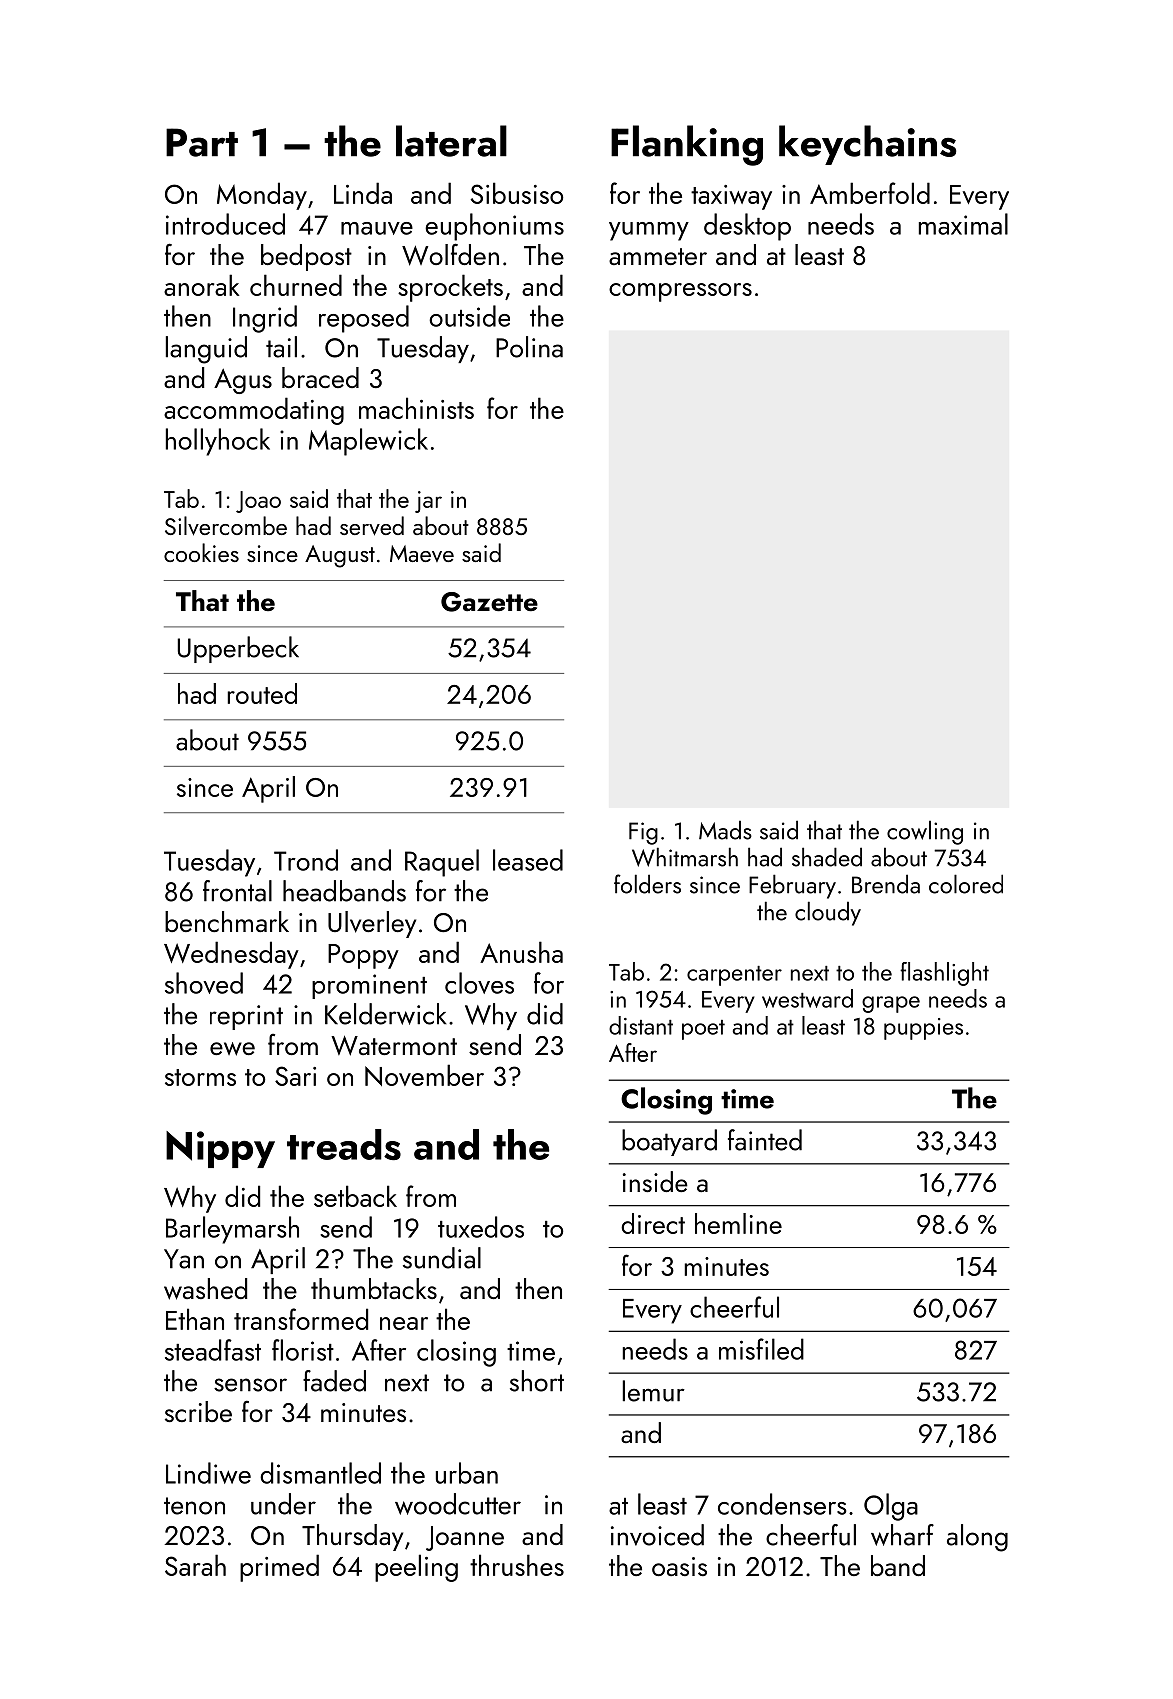  What do you see at coordinates (537, 1381) in the screenshot?
I see `short` at bounding box center [537, 1381].
